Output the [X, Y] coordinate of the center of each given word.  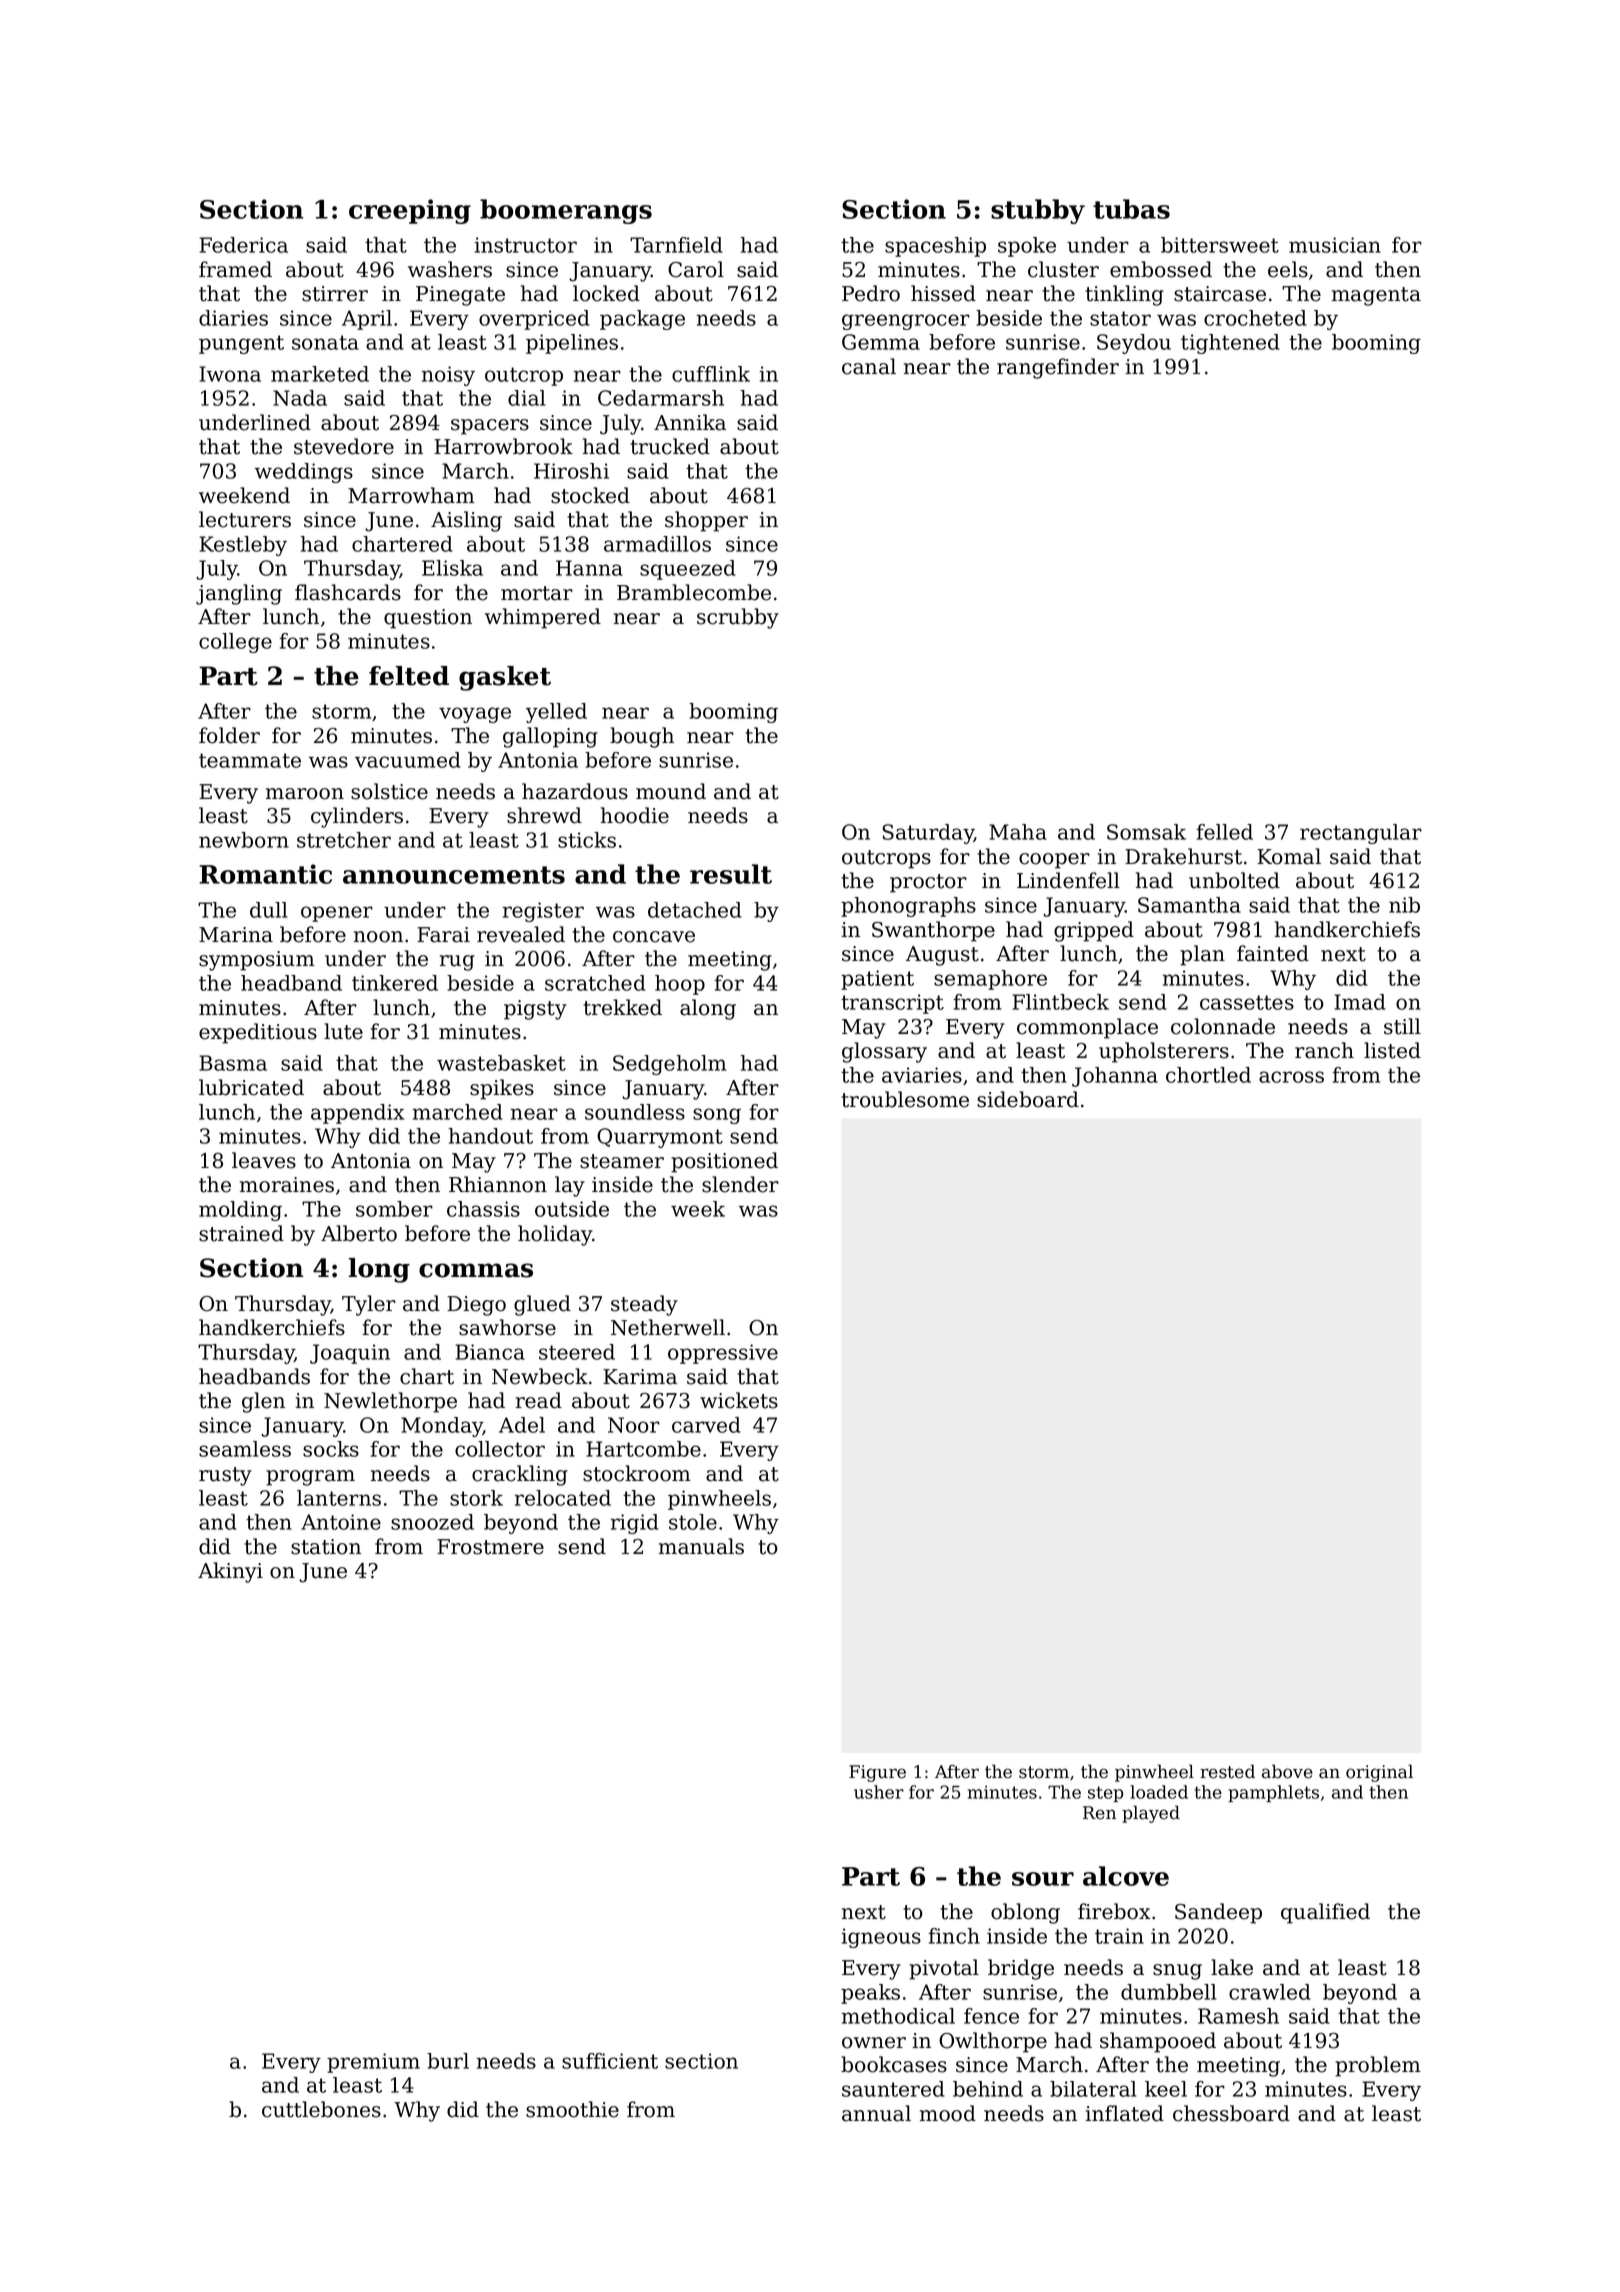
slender [740, 1184]
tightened [1230, 344]
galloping [550, 737]
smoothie [572, 2109]
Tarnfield [676, 245]
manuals [701, 1546]
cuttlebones [321, 2109]
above [1287, 1771]
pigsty [535, 1010]
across [1291, 1077]
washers [450, 269]
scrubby [738, 618]
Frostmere [490, 1547]
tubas [1131, 209]
